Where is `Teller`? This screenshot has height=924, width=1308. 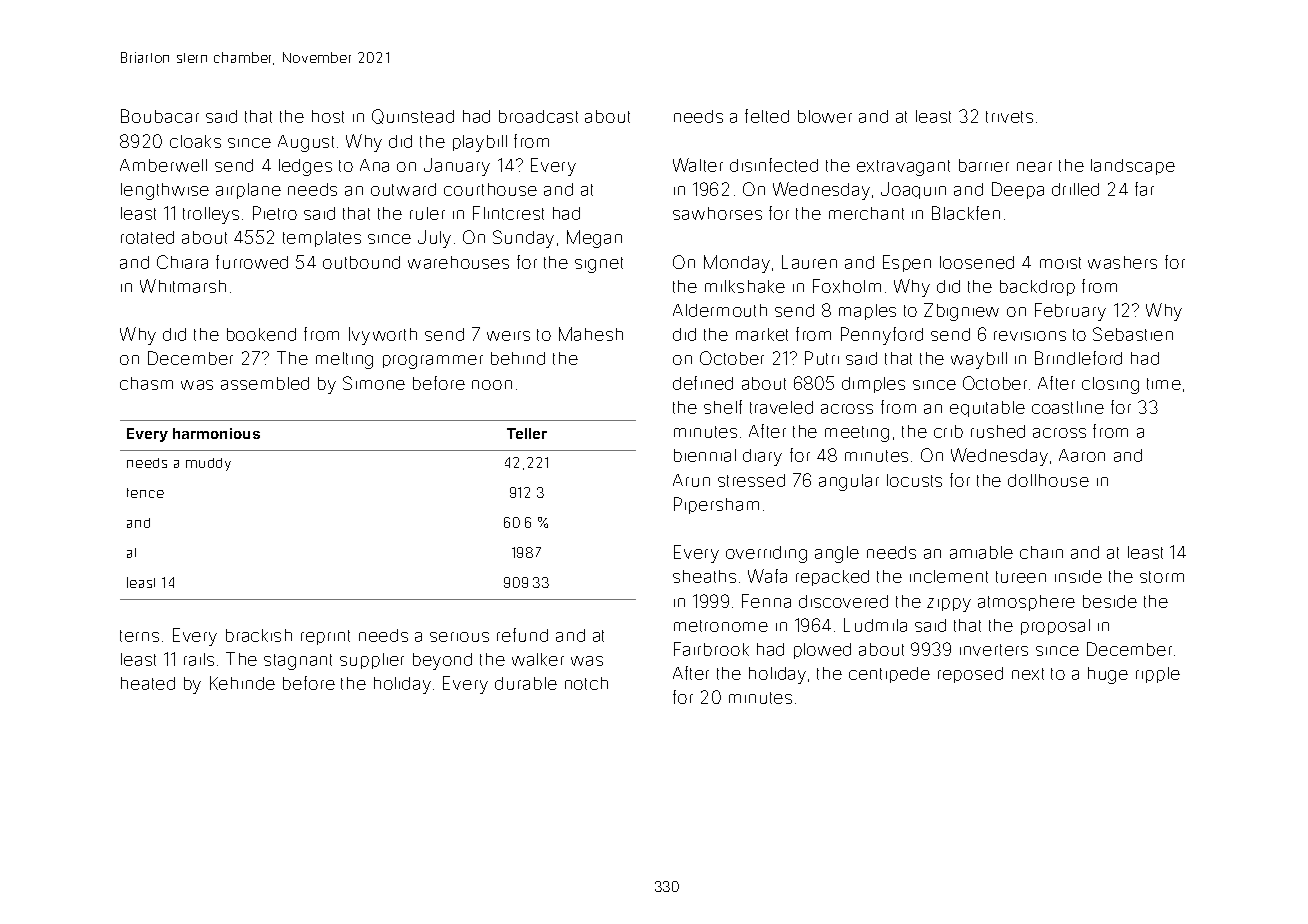
Teller is located at coordinates (527, 433).
